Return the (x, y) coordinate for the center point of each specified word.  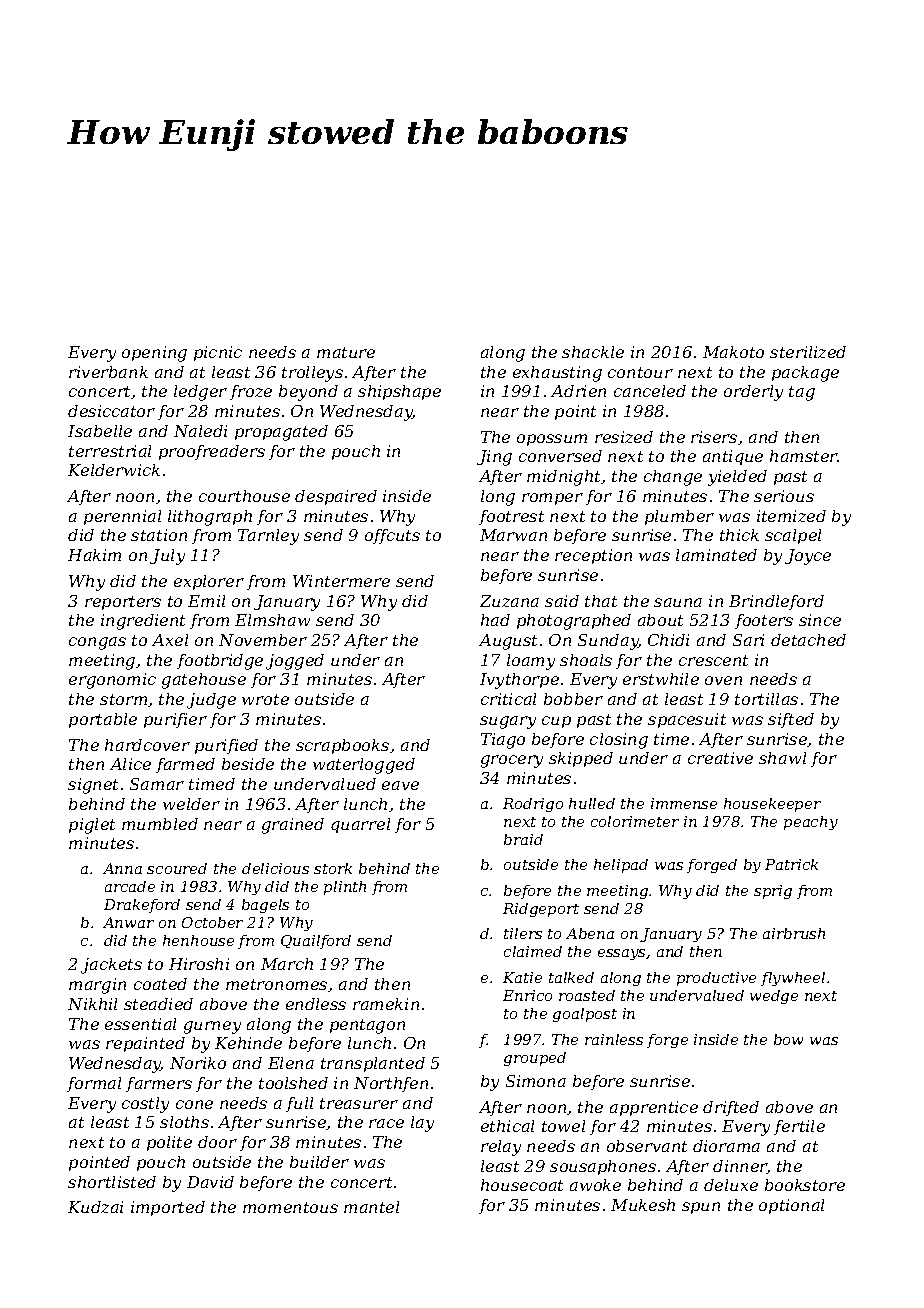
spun (701, 1208)
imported (168, 1208)
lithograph (210, 518)
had (495, 620)
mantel (371, 1207)
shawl (782, 758)
